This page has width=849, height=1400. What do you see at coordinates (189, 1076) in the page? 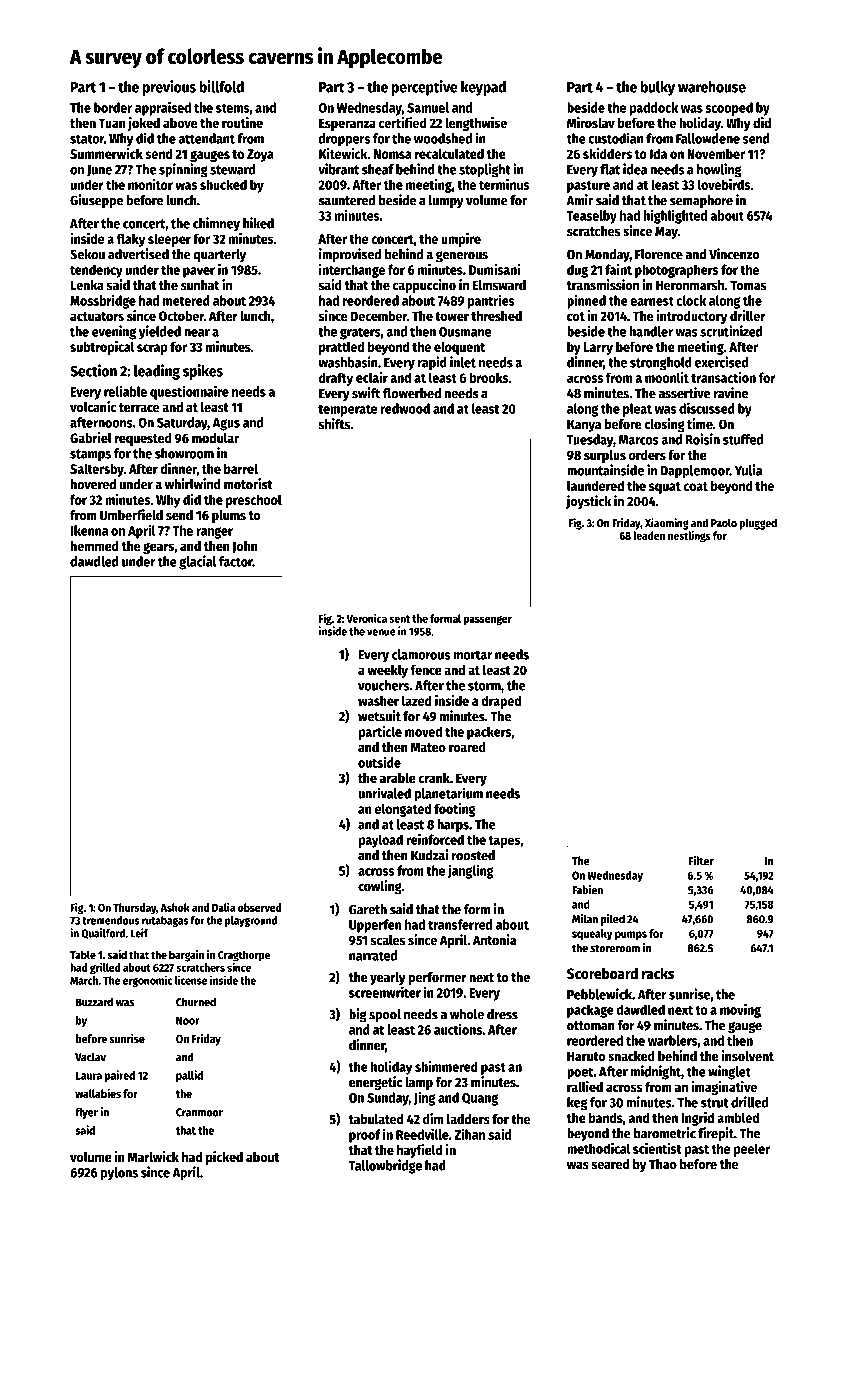
I see `pallid` at bounding box center [189, 1076].
